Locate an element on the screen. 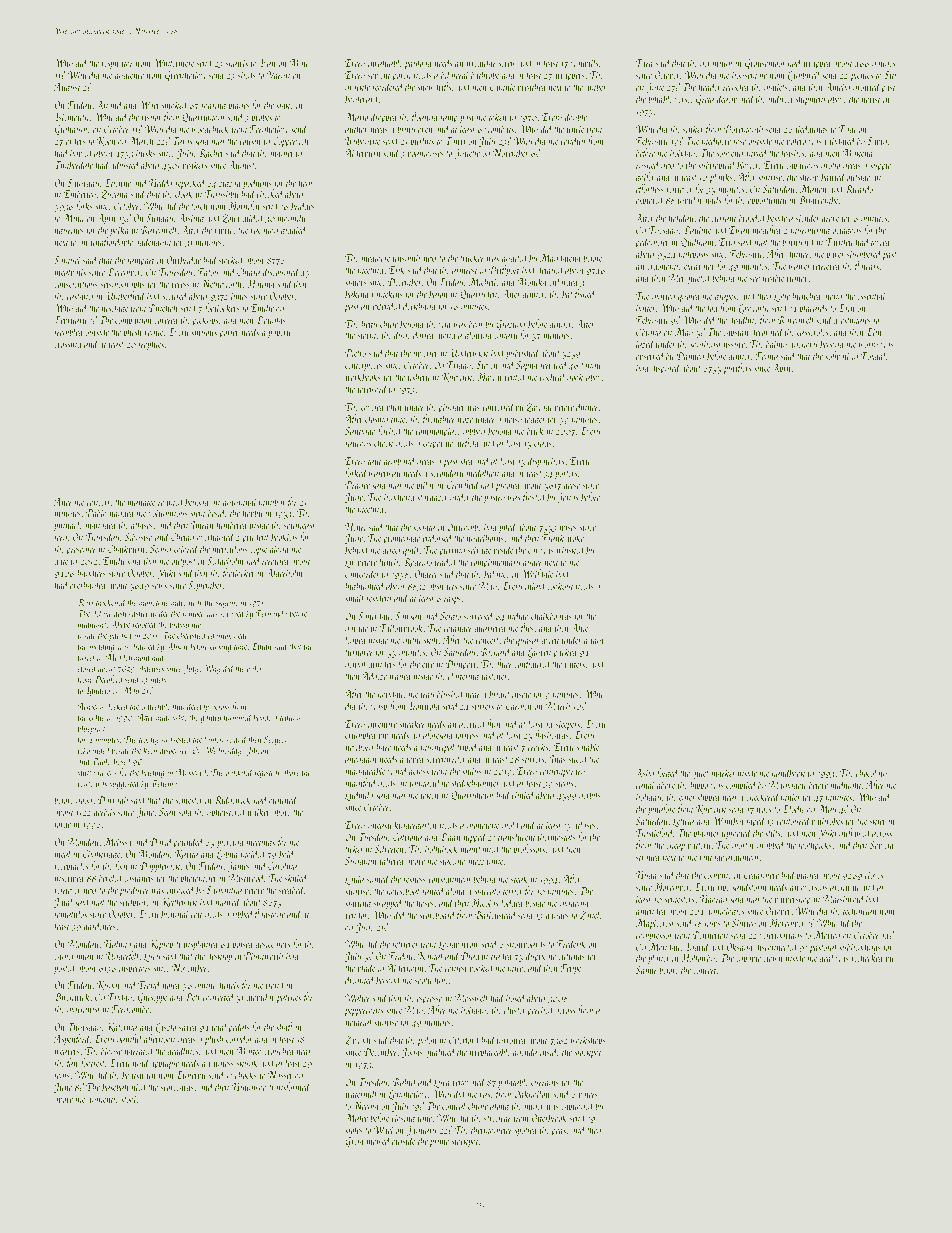  balance is located at coordinates (497, 574).
